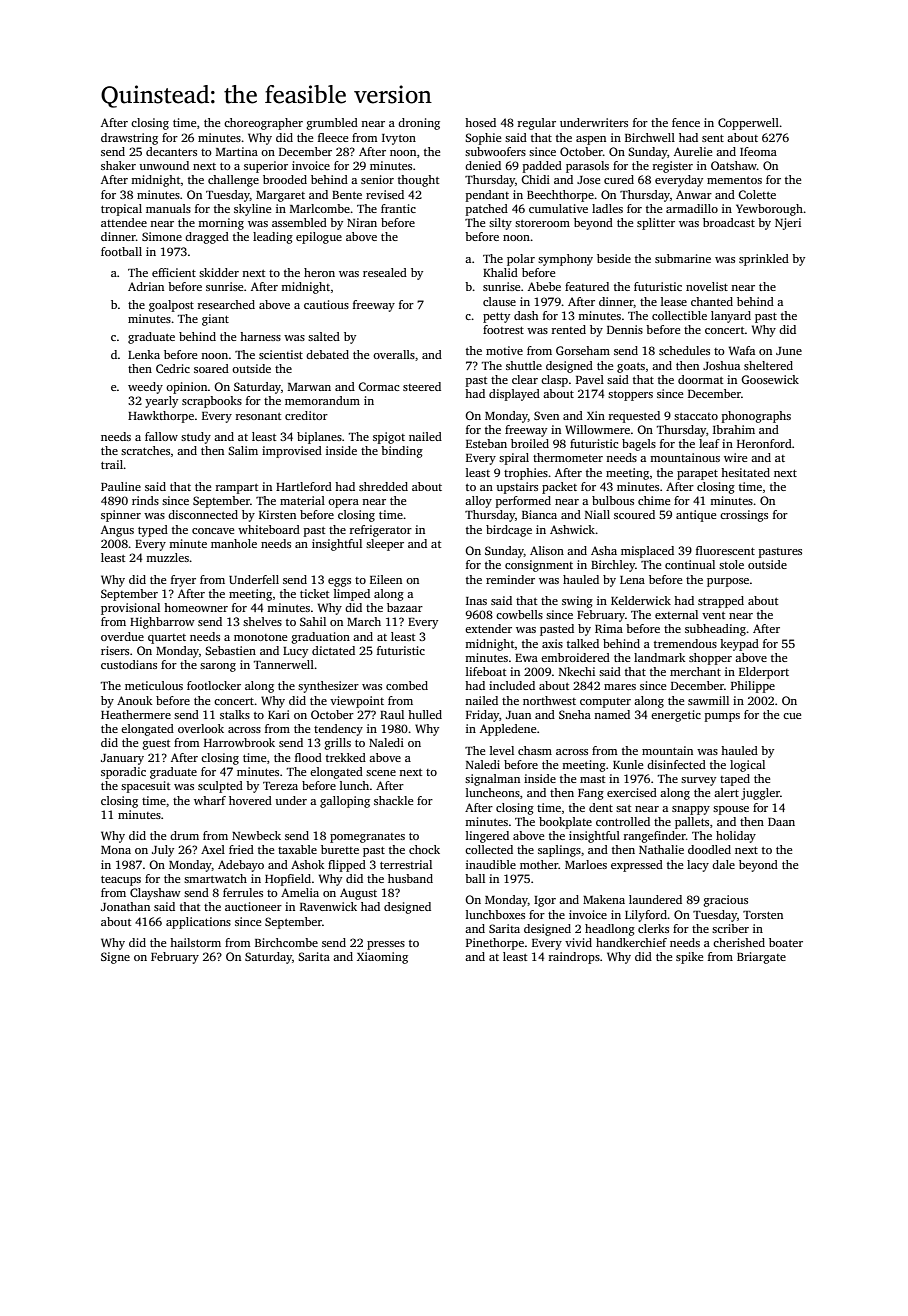 This page has height=1316, width=908. Describe the element at coordinates (263, 124) in the page. I see `choreographer` at that location.
